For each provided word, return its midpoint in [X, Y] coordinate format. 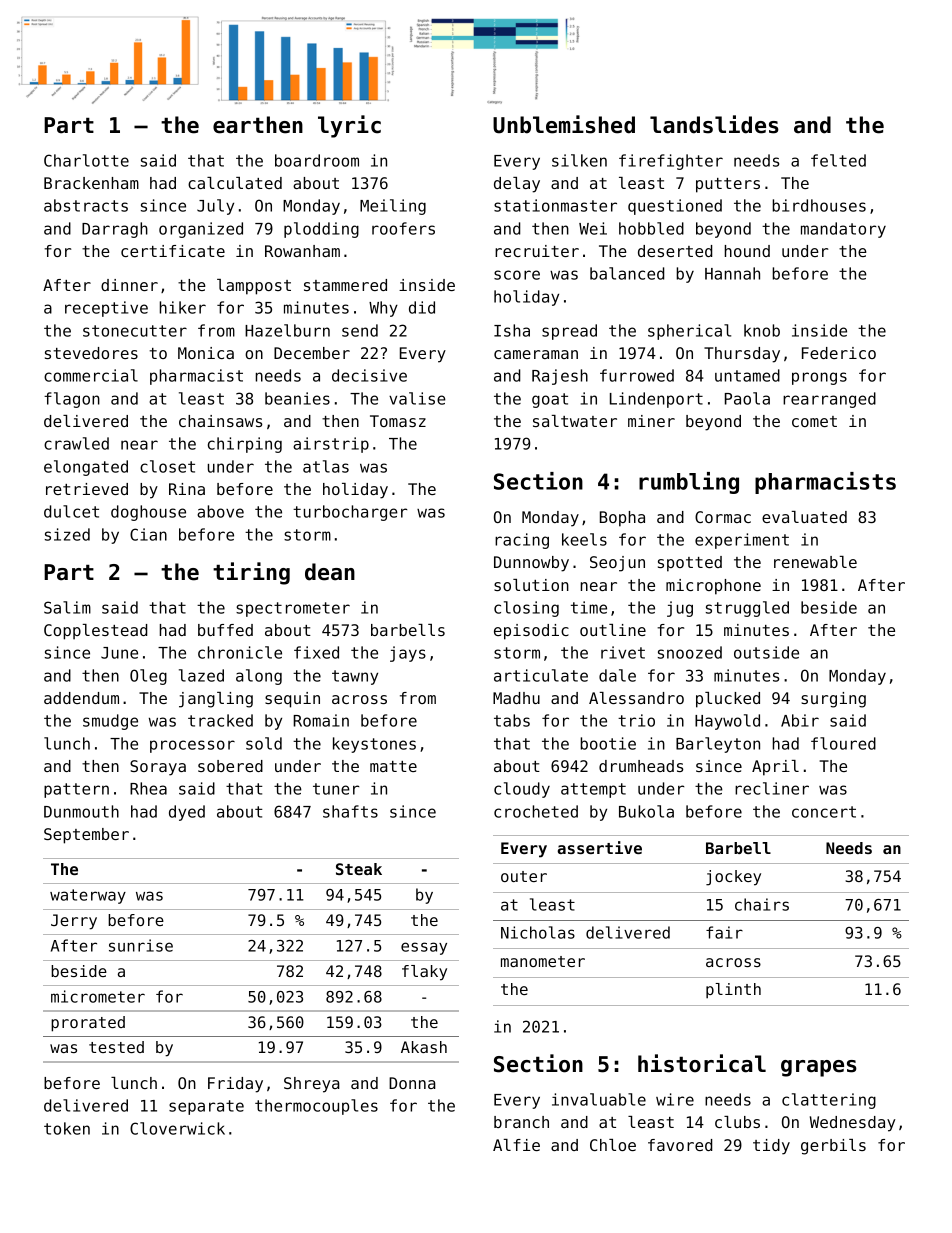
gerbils [833, 1147]
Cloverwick [177, 1128]
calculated [235, 183]
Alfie [516, 1145]
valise [417, 398]
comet [814, 421]
